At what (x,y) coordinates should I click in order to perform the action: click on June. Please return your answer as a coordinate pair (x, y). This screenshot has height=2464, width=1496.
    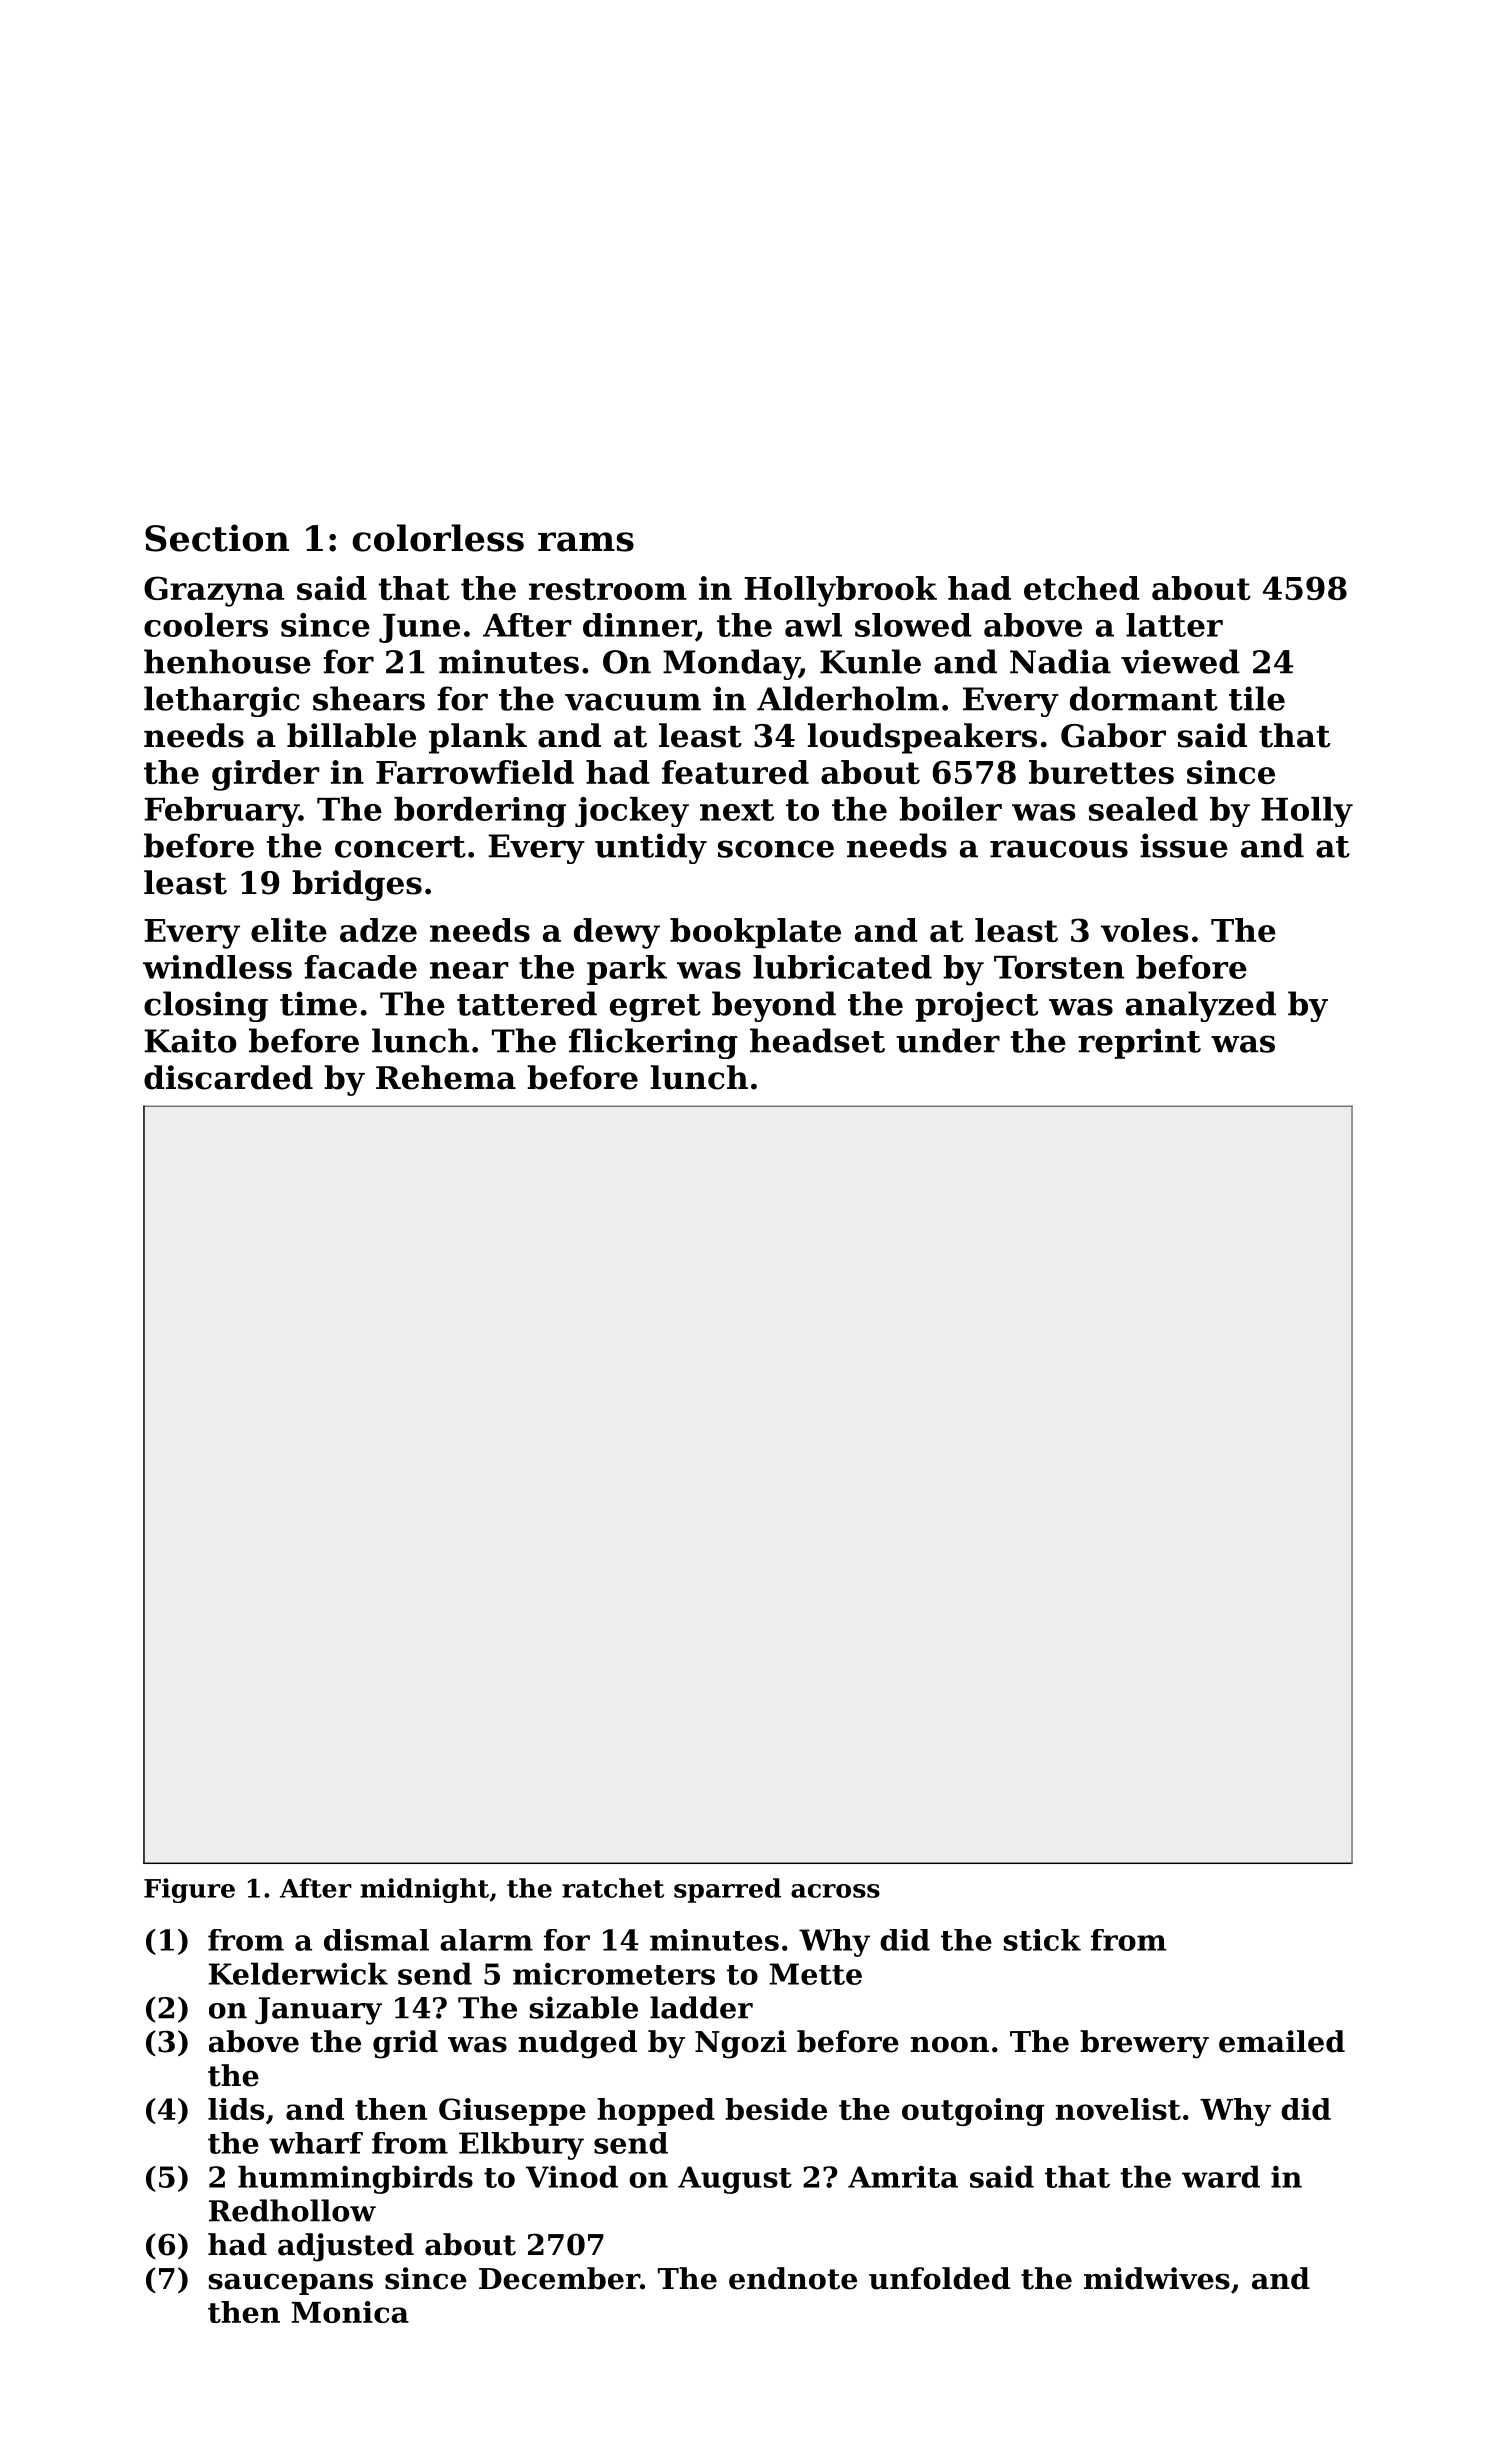
    Looking at the image, I should click on (419, 628).
